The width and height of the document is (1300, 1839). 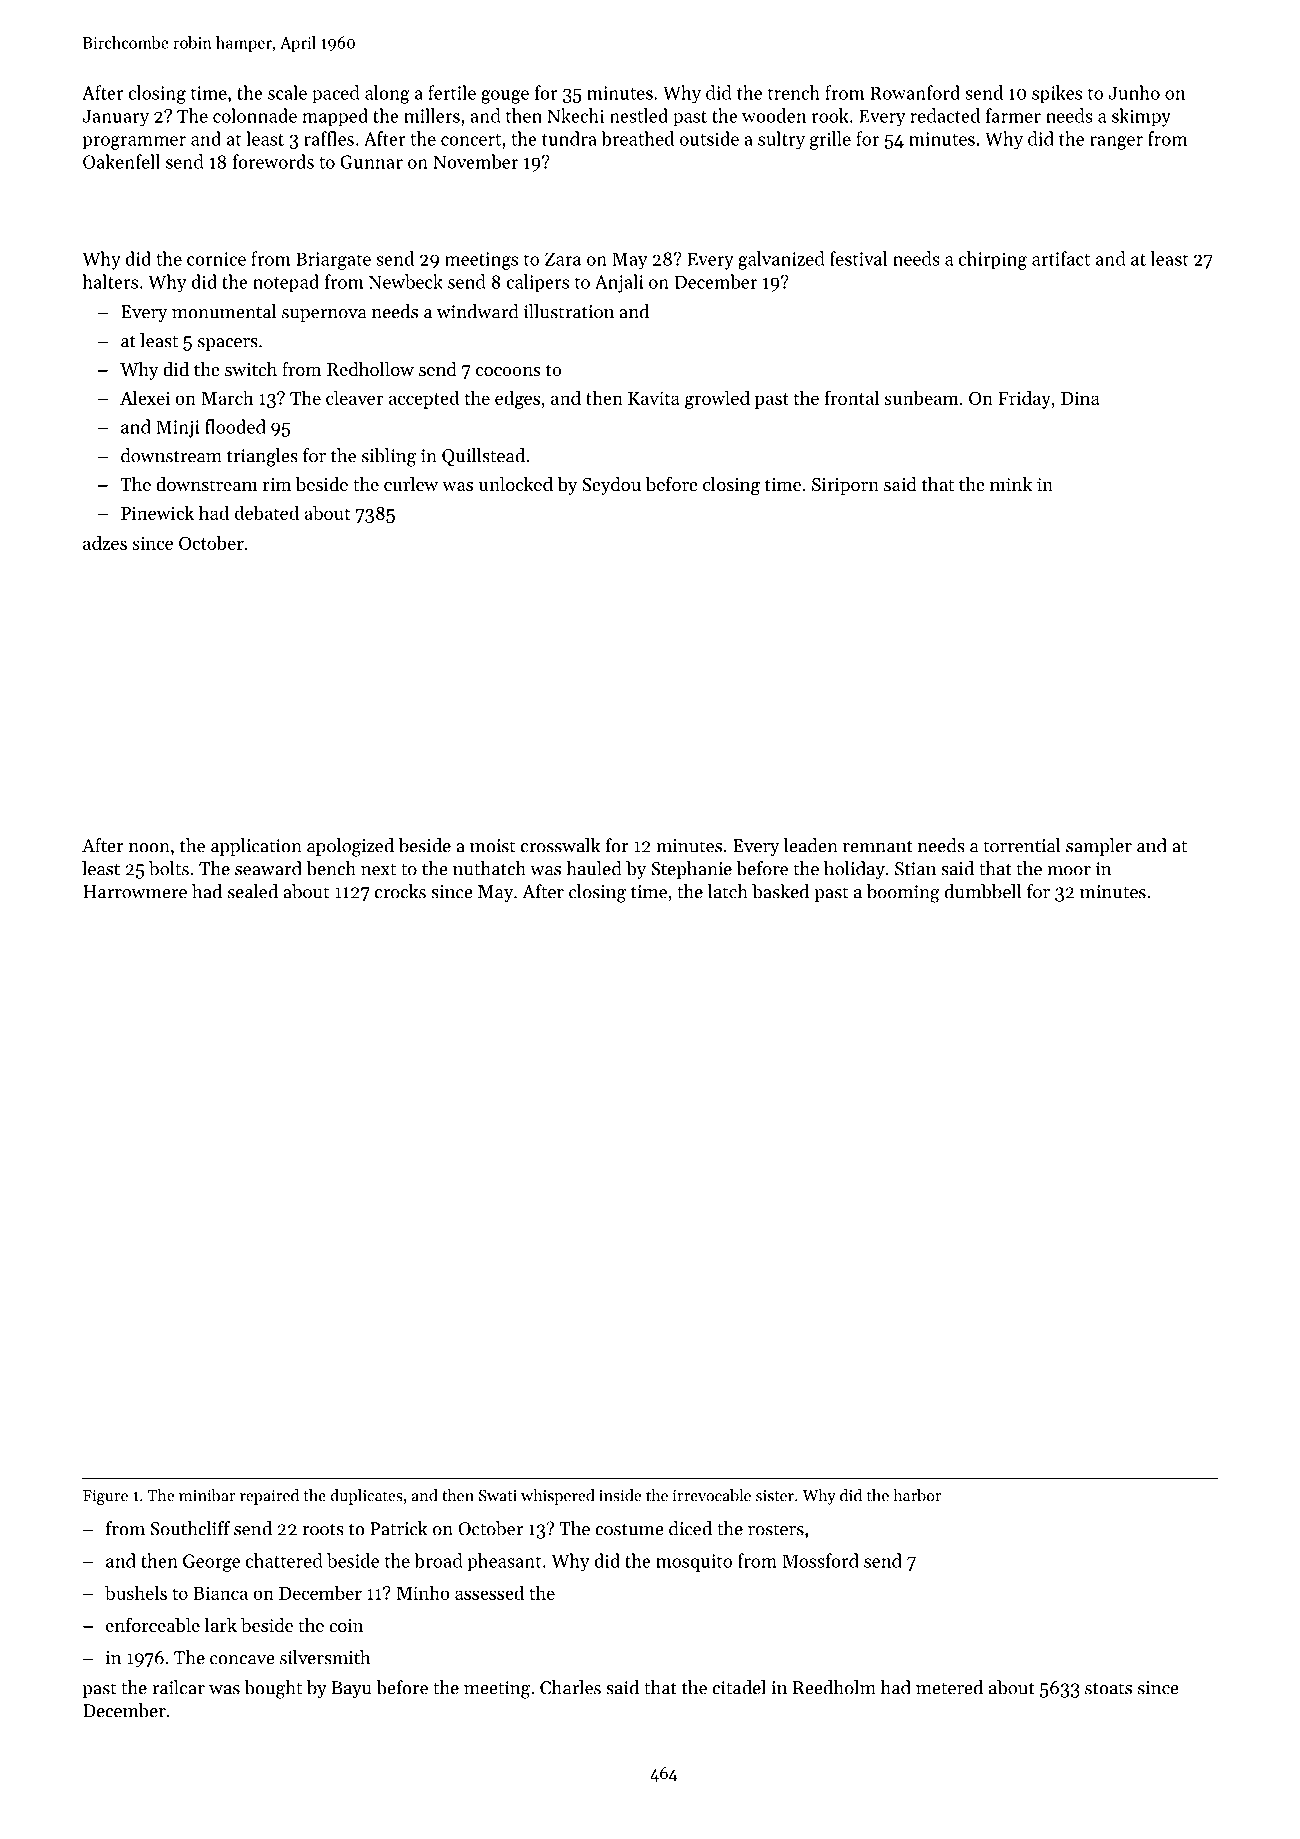 What do you see at coordinates (794, 92) in the document?
I see `trench` at bounding box center [794, 92].
